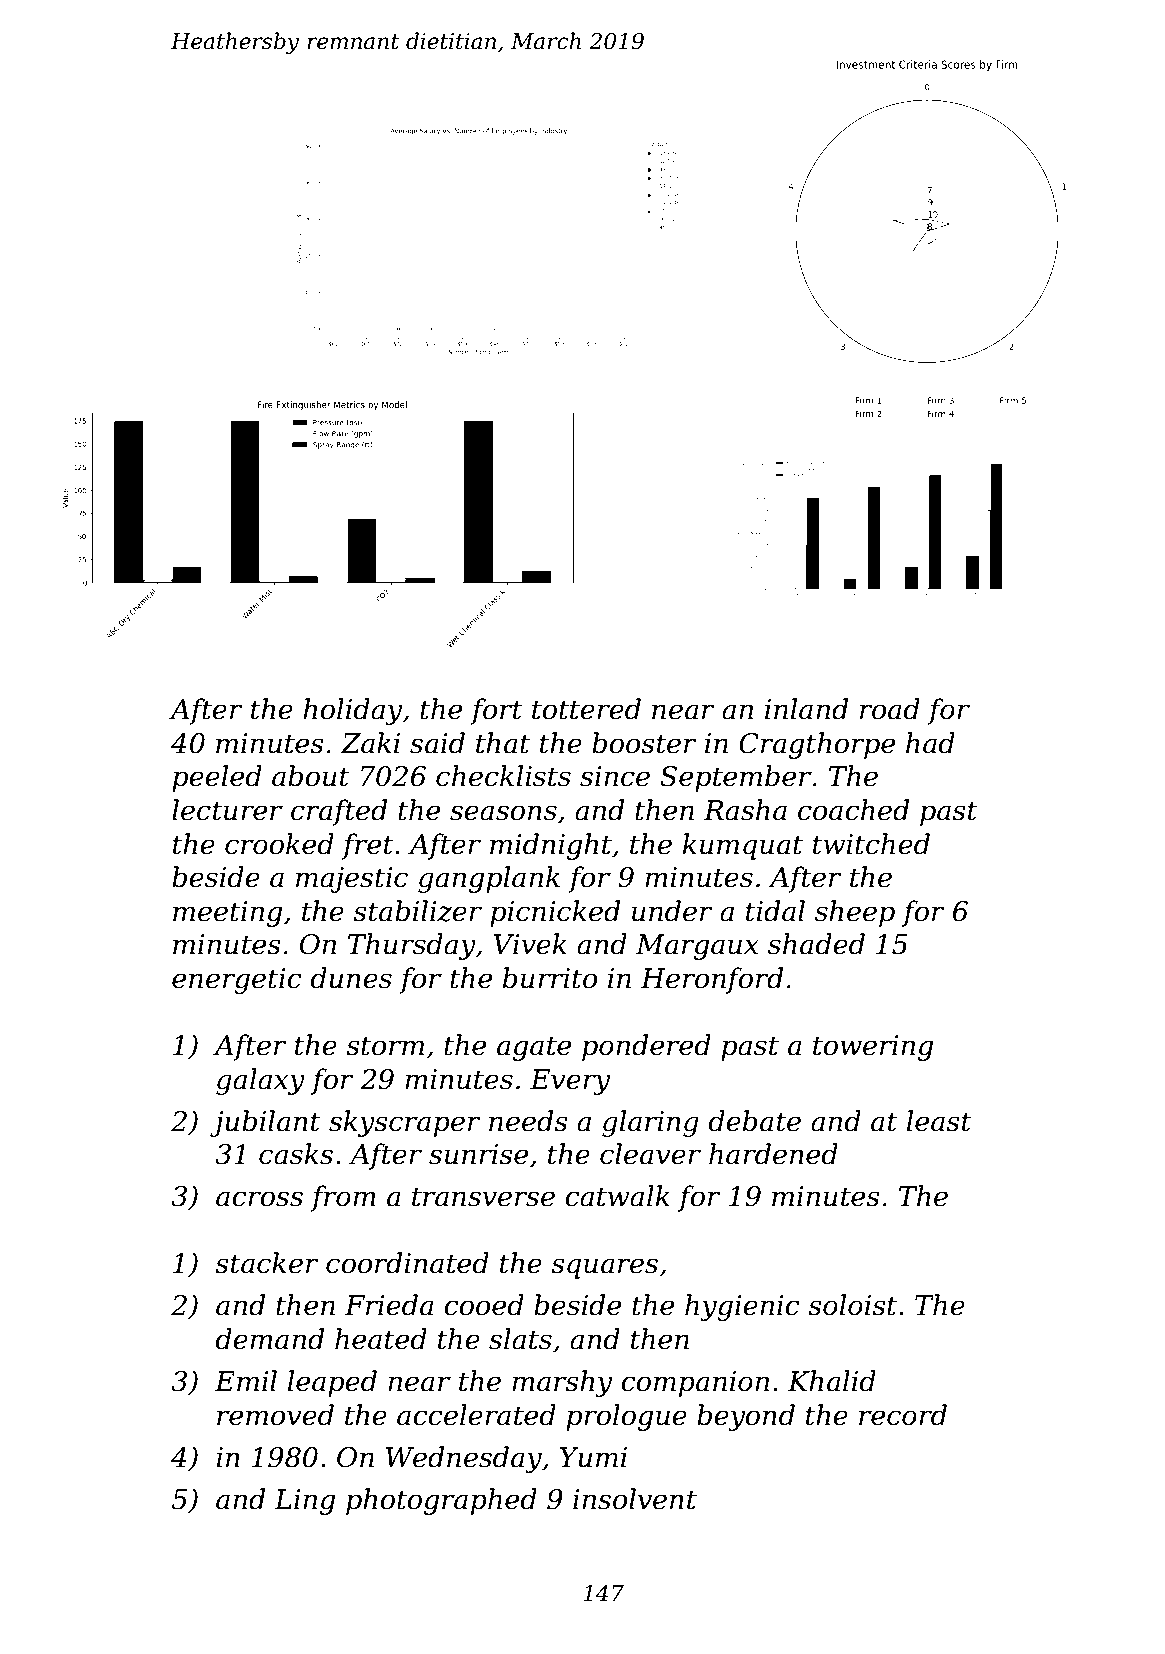 This screenshot has height=1654, width=1165. What do you see at coordinates (615, 776) in the screenshot?
I see `since` at bounding box center [615, 776].
